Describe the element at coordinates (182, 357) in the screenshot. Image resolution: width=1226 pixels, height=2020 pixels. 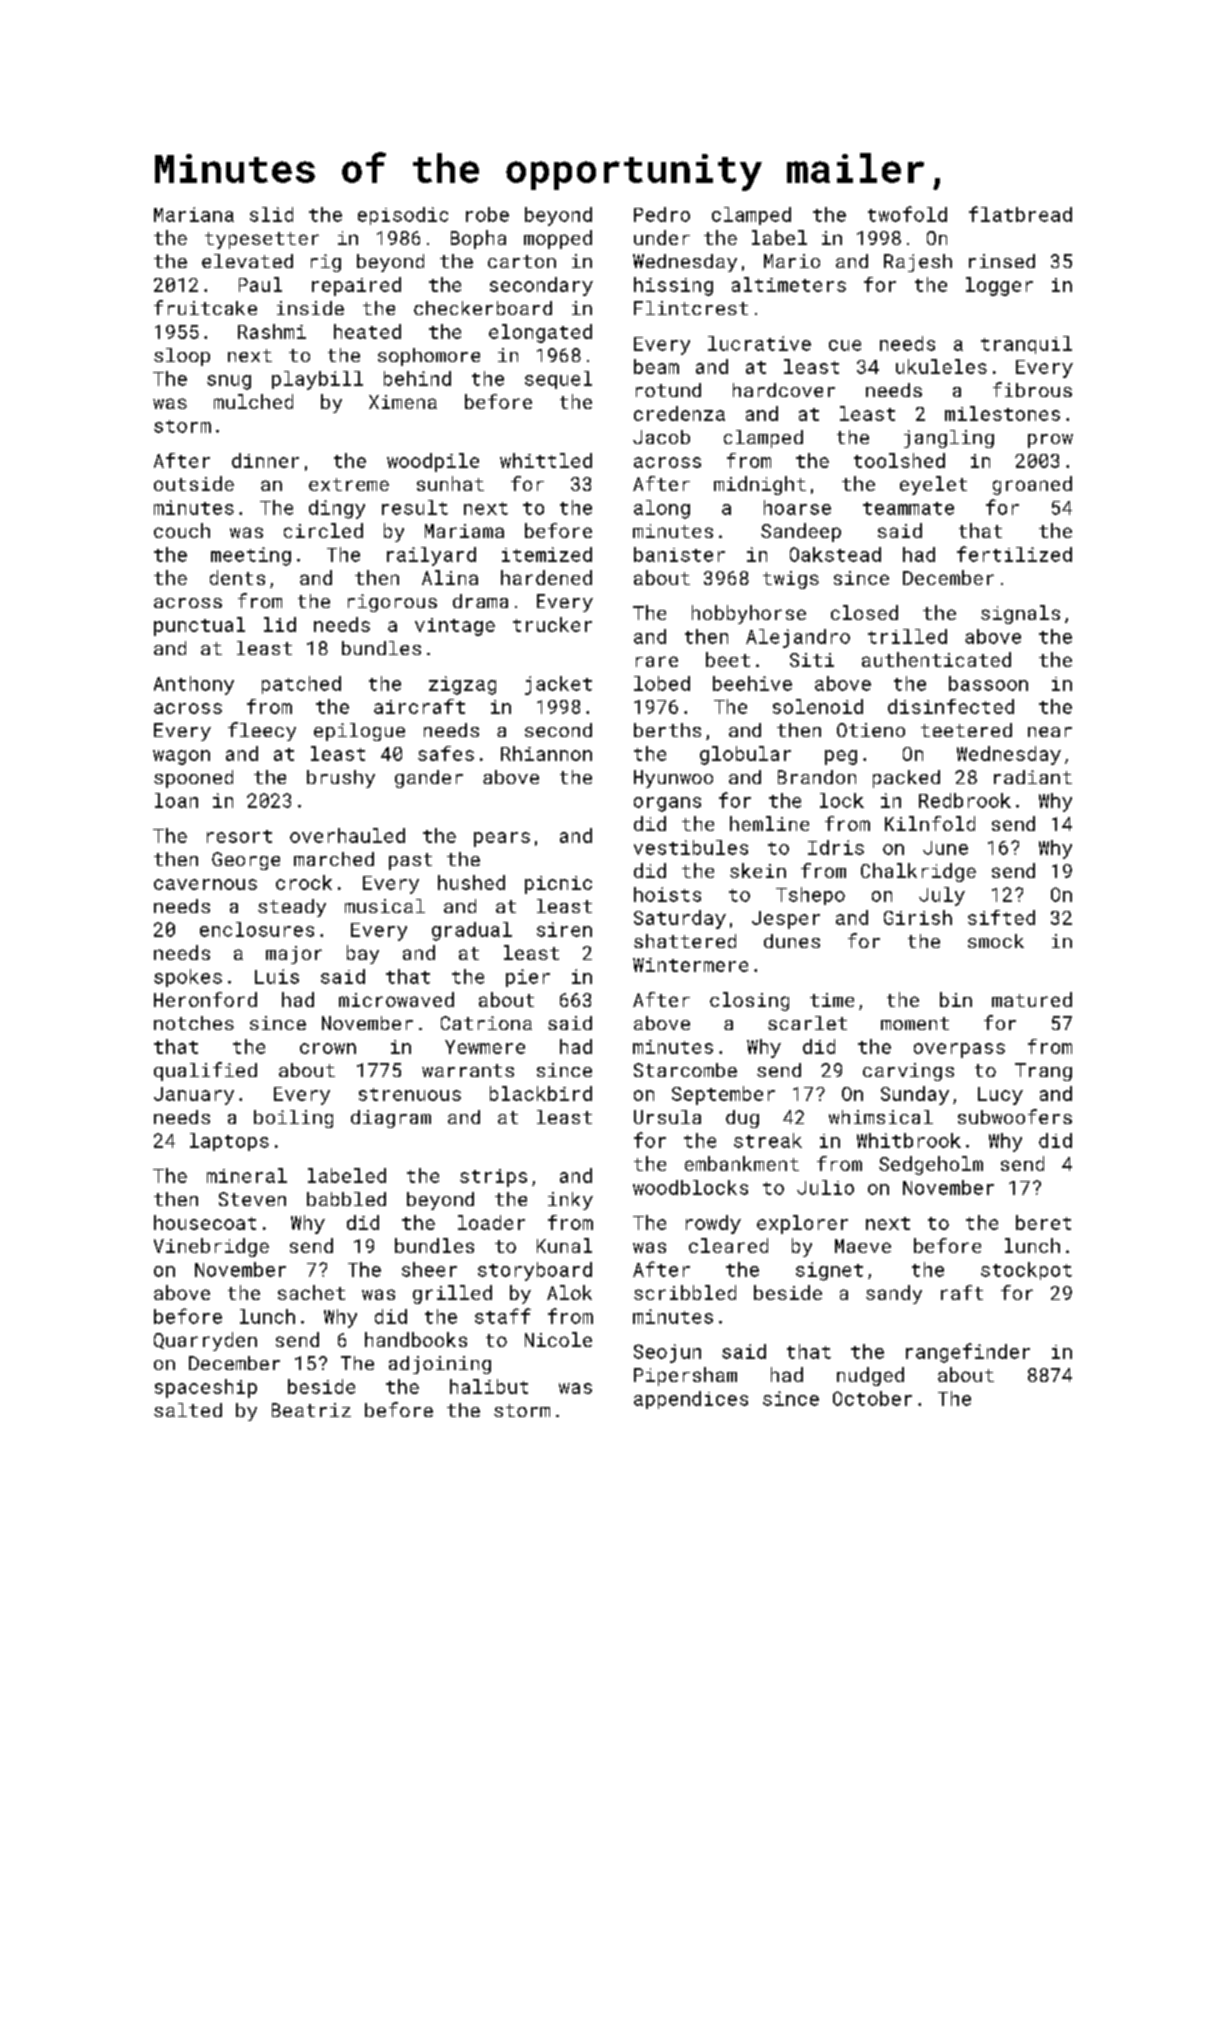
I see `sloop` at that location.
